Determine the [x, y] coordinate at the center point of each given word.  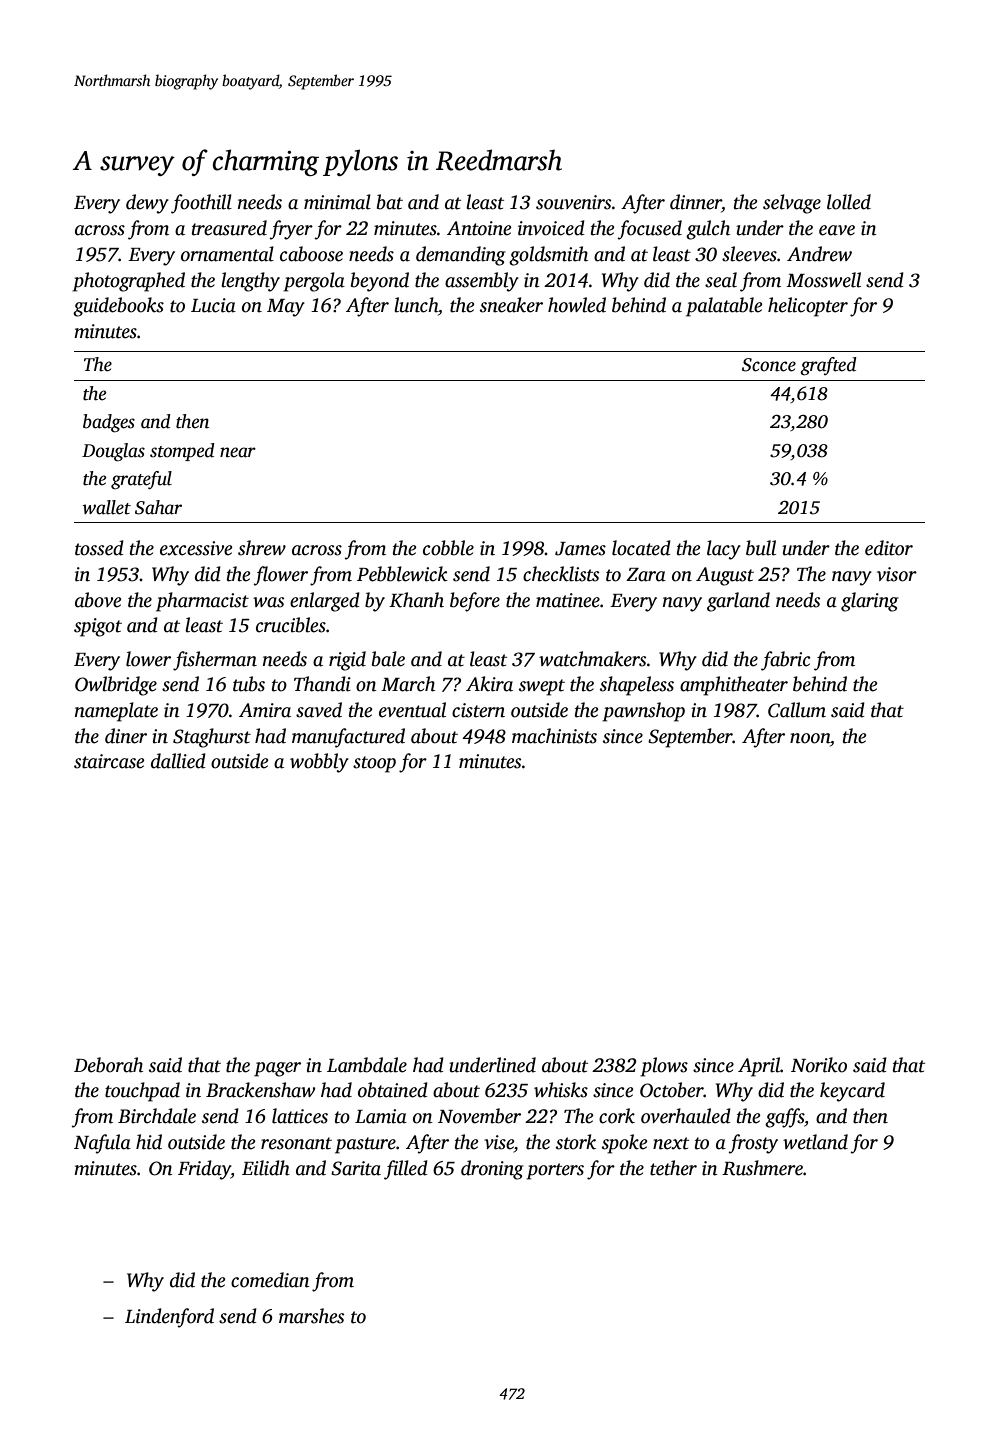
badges [109, 423]
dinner [696, 203]
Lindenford [169, 1318]
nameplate [116, 712]
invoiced [551, 228]
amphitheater [734, 686]
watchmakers [592, 659]
